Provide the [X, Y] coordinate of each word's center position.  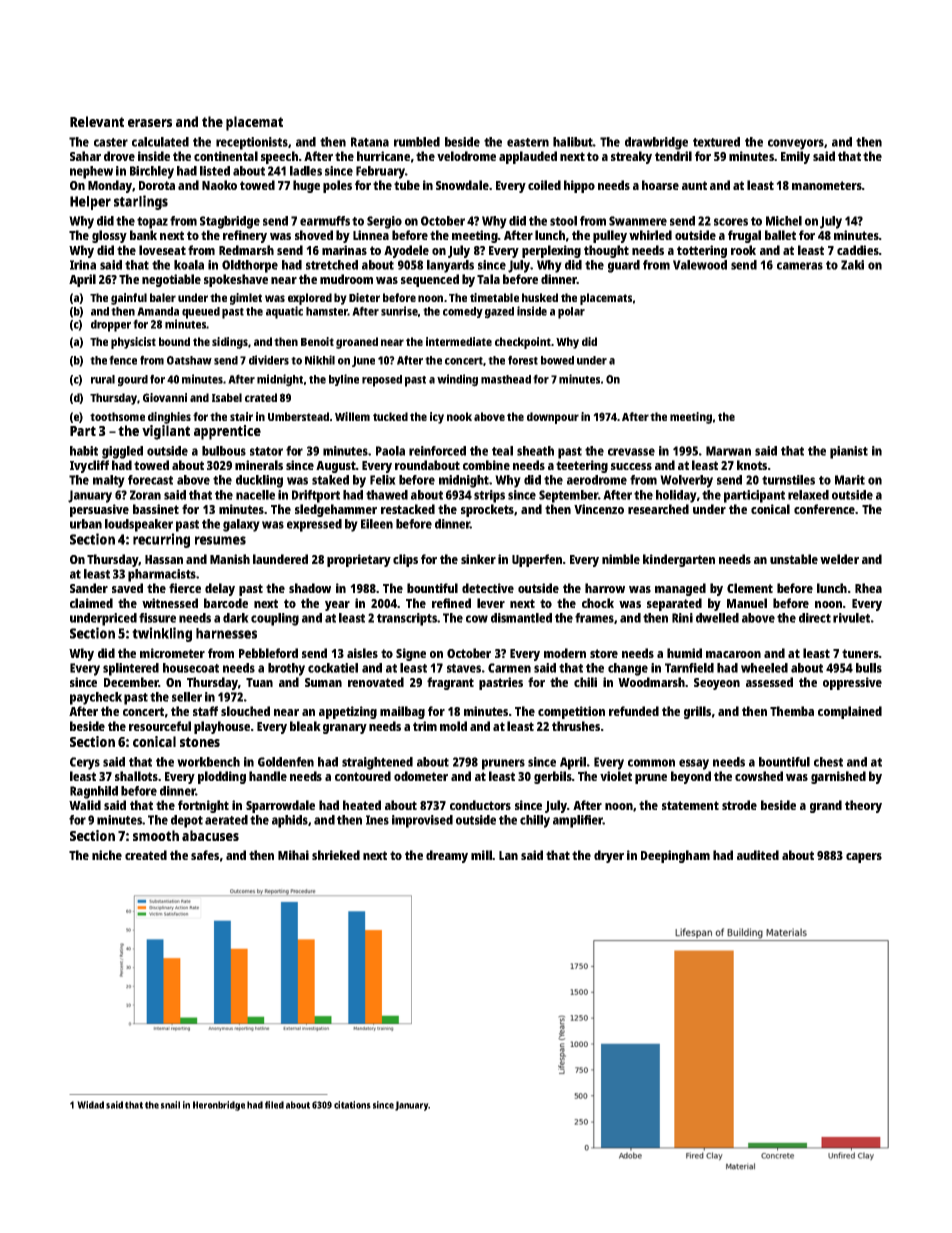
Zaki [852, 265]
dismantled [521, 618]
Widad [90, 1105]
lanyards [450, 266]
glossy [109, 236]
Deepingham [675, 856]
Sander [89, 588]
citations [352, 1105]
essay [694, 764]
